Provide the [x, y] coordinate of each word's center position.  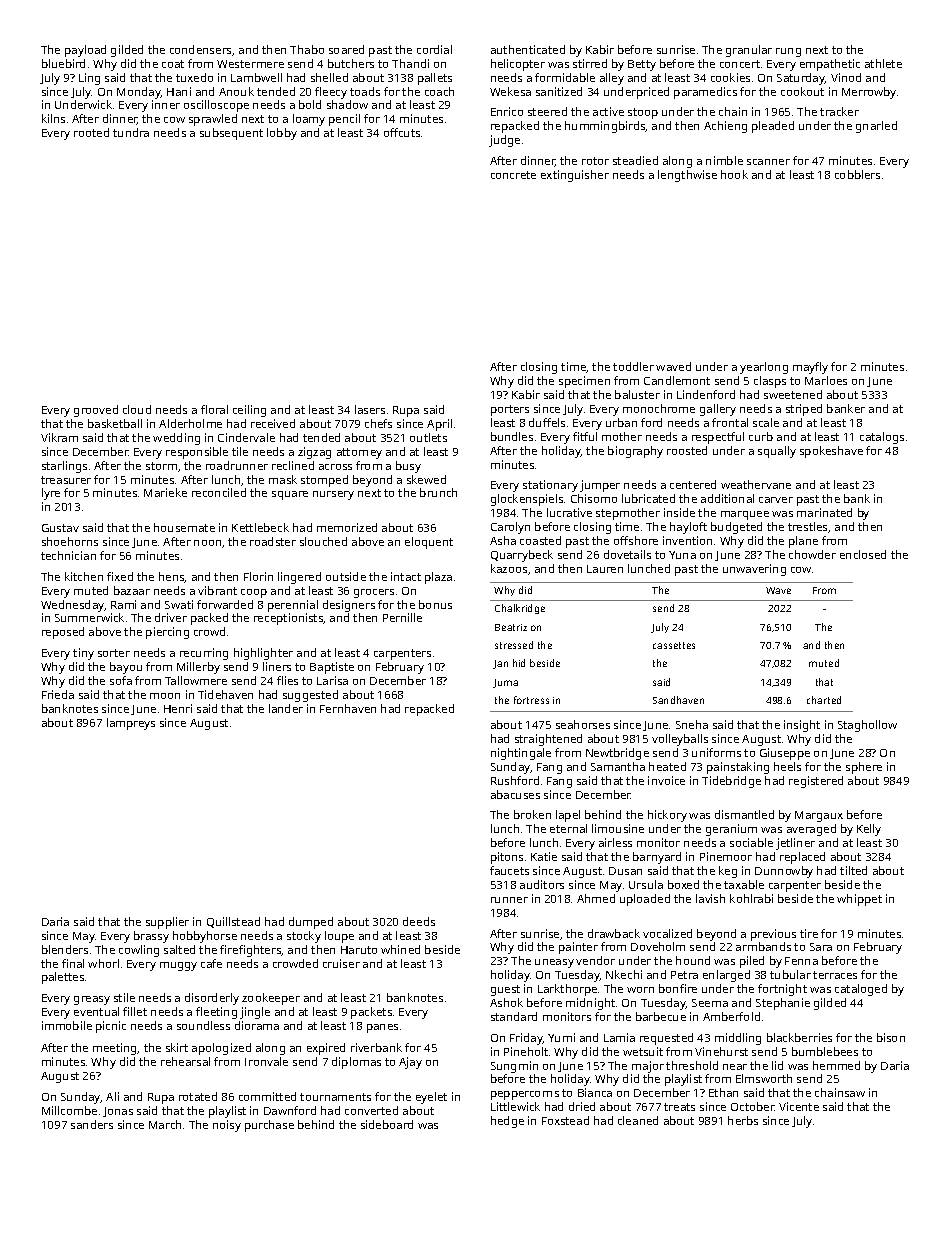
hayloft [688, 528]
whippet [859, 900]
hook [734, 174]
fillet [135, 1011]
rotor [595, 161]
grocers [374, 593]
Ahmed [596, 898]
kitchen [84, 576]
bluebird [63, 63]
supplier [167, 923]
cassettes [674, 645]
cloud [137, 409]
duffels [547, 422]
